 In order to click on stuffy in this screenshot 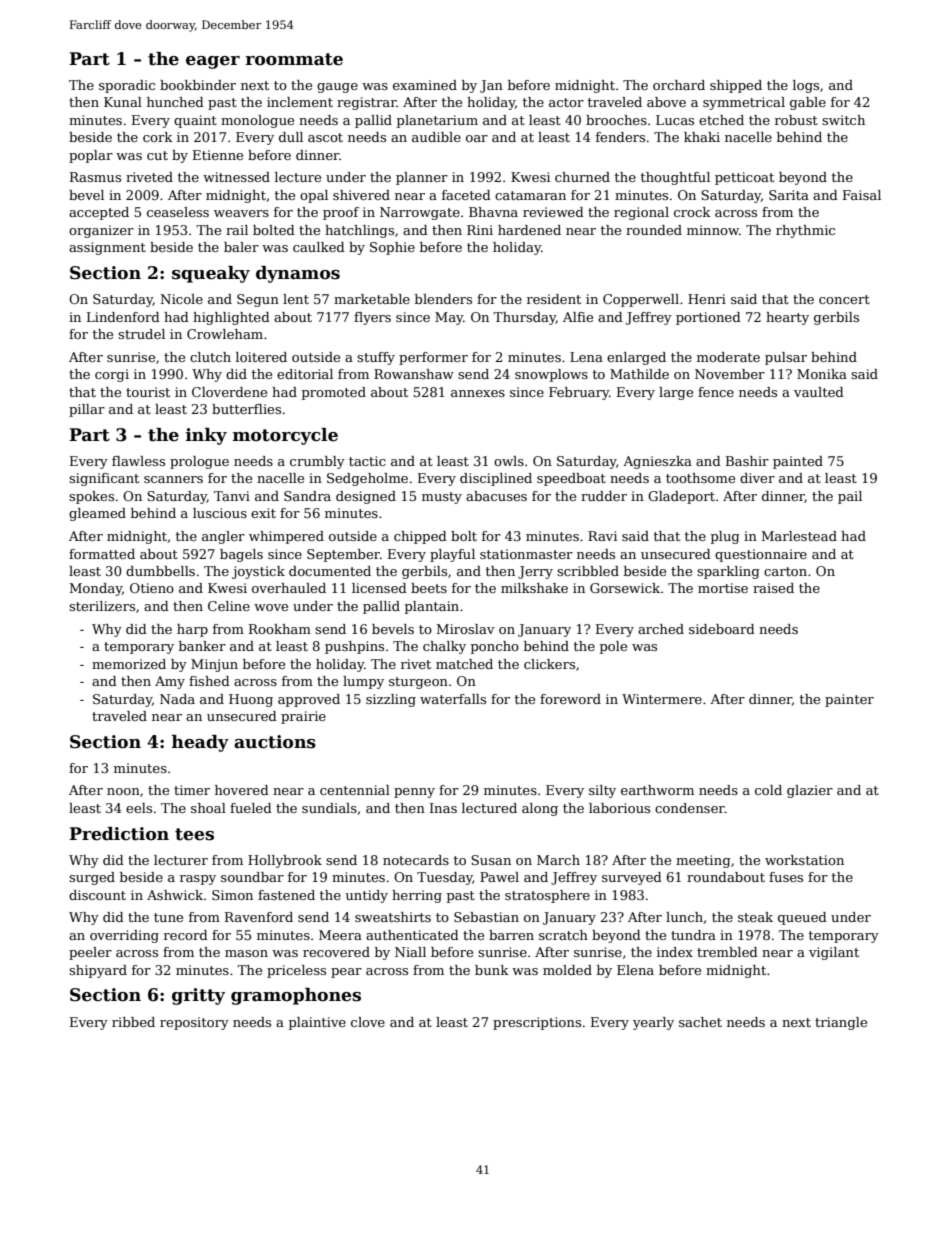, I will do `click(376, 358)`.
